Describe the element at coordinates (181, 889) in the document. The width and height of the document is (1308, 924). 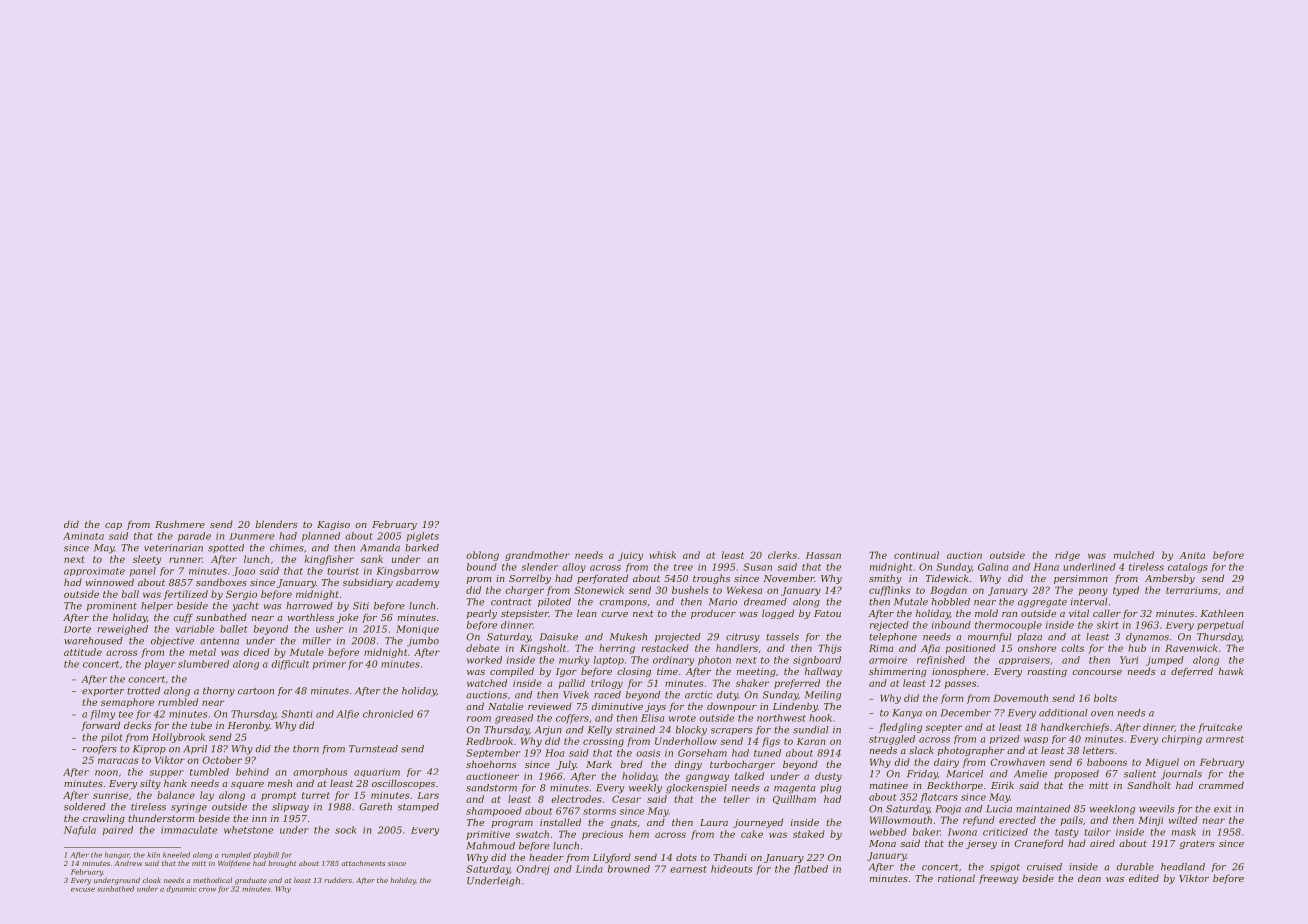
I see `dynamic` at that location.
